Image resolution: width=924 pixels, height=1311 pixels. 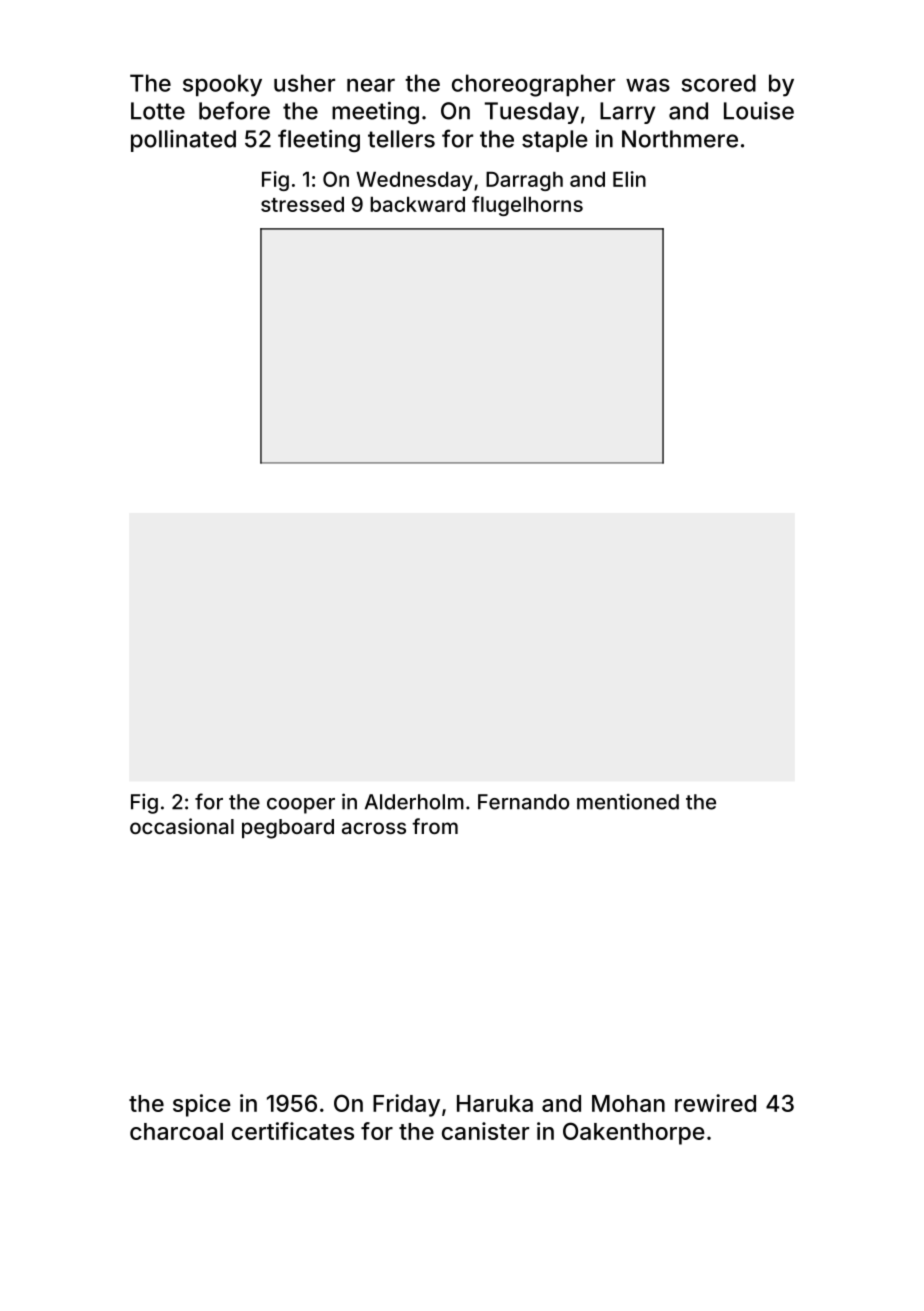 I want to click on occasional, so click(x=182, y=826).
